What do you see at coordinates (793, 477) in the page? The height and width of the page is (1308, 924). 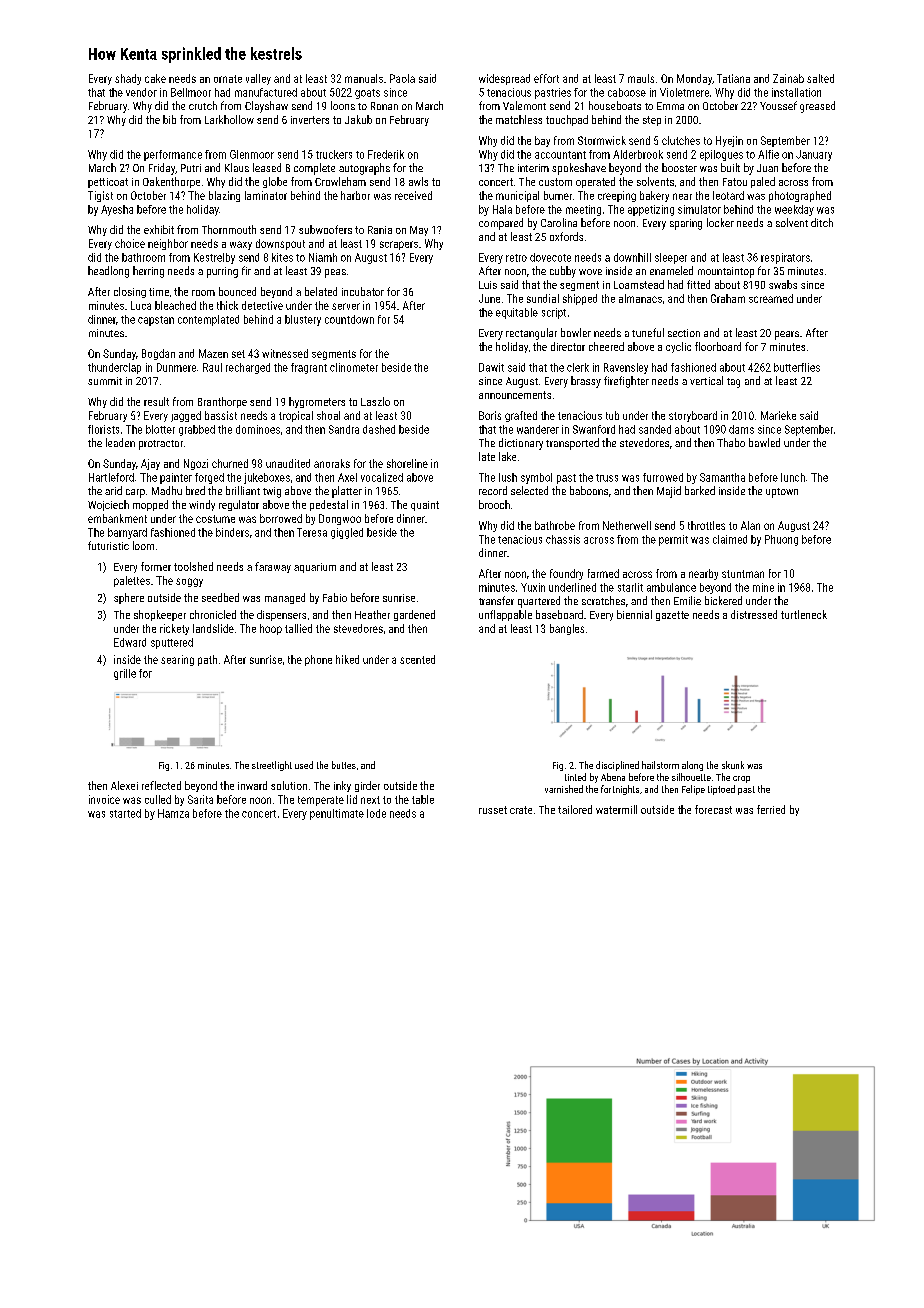 I see `lunch` at bounding box center [793, 477].
